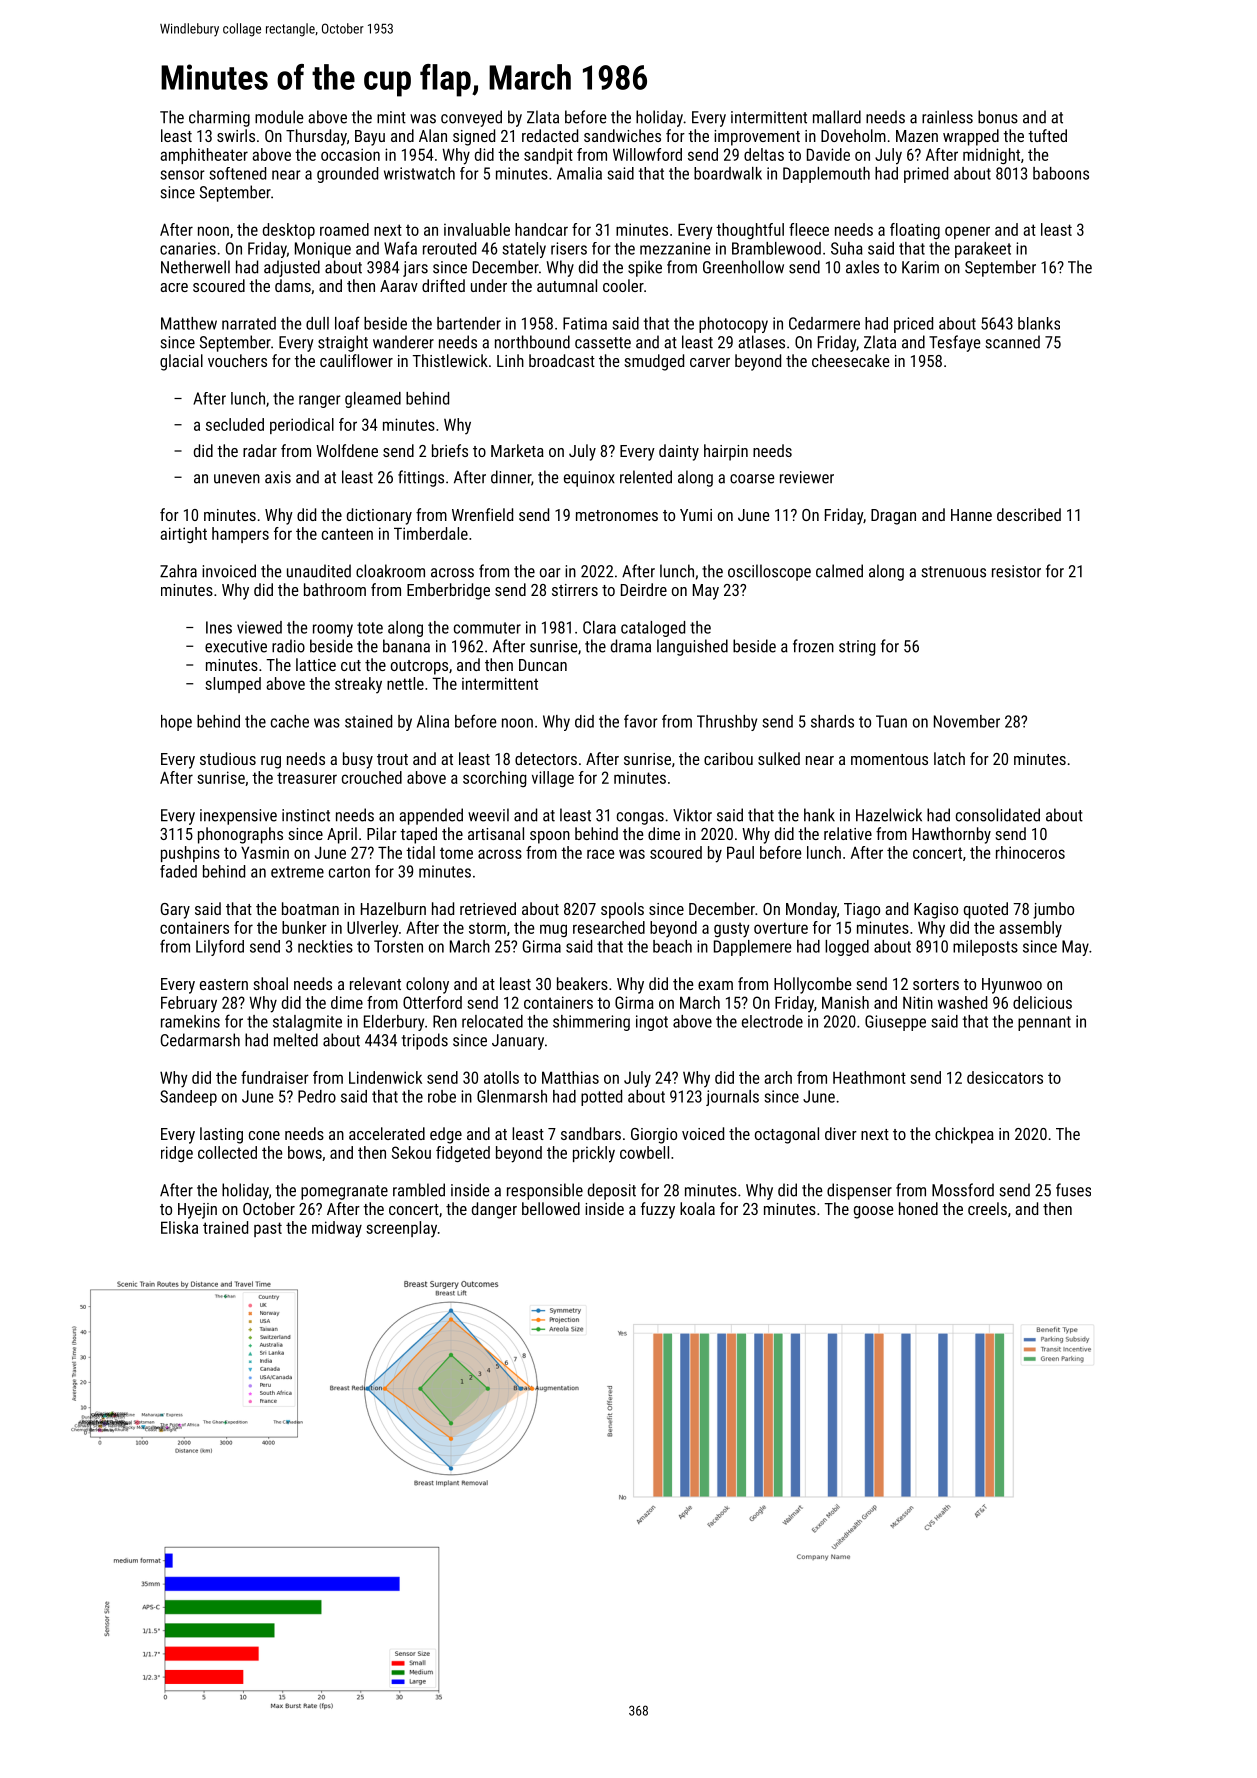 Image resolution: width=1257 pixels, height=1778 pixels. What do you see at coordinates (551, 1208) in the screenshot?
I see `bellowed` at bounding box center [551, 1208].
